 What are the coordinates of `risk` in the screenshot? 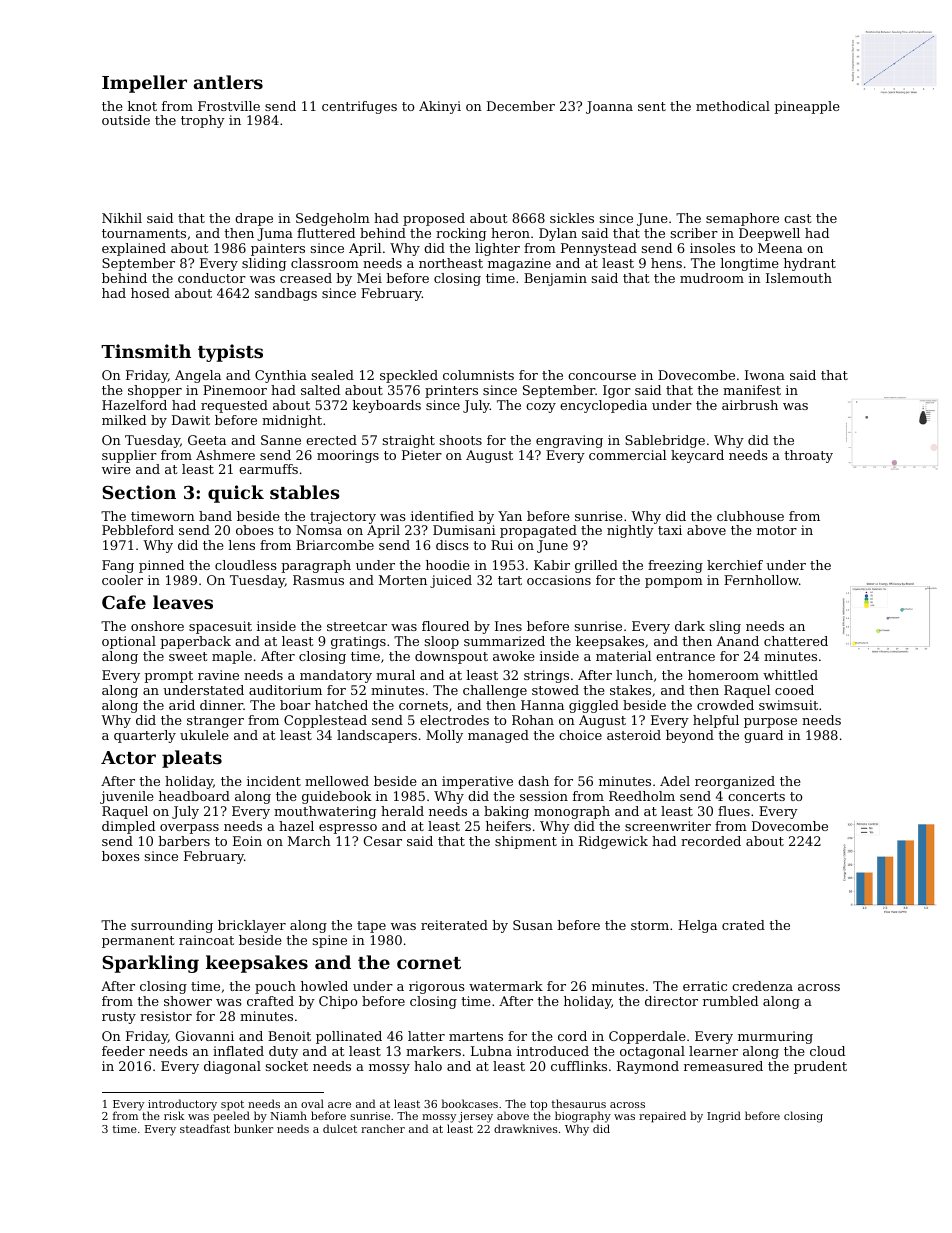 It's located at (174, 1115).
